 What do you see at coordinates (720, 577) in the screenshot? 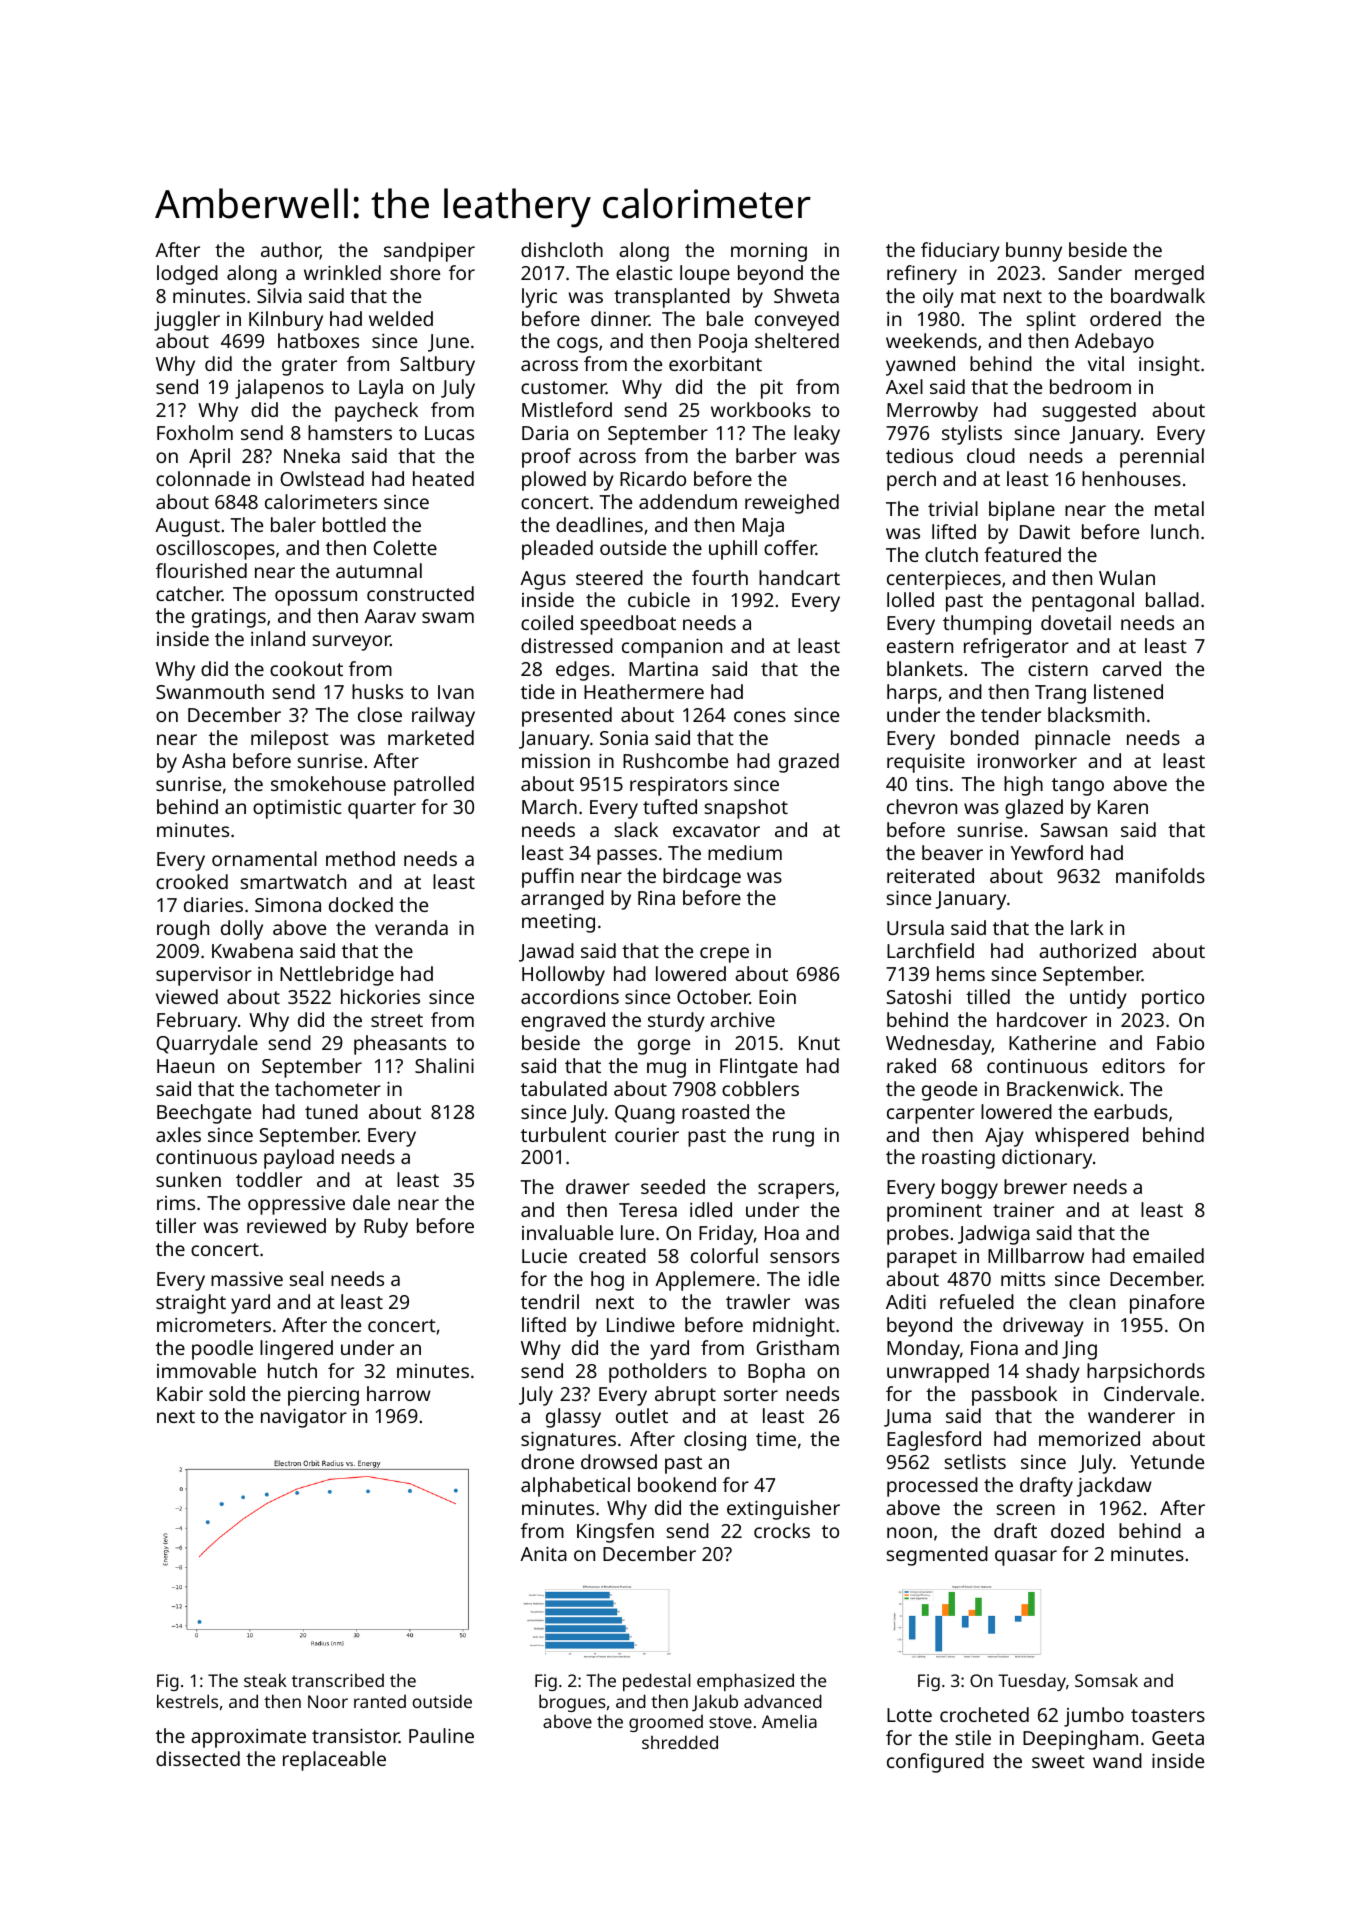
I see `fourth` at bounding box center [720, 577].
